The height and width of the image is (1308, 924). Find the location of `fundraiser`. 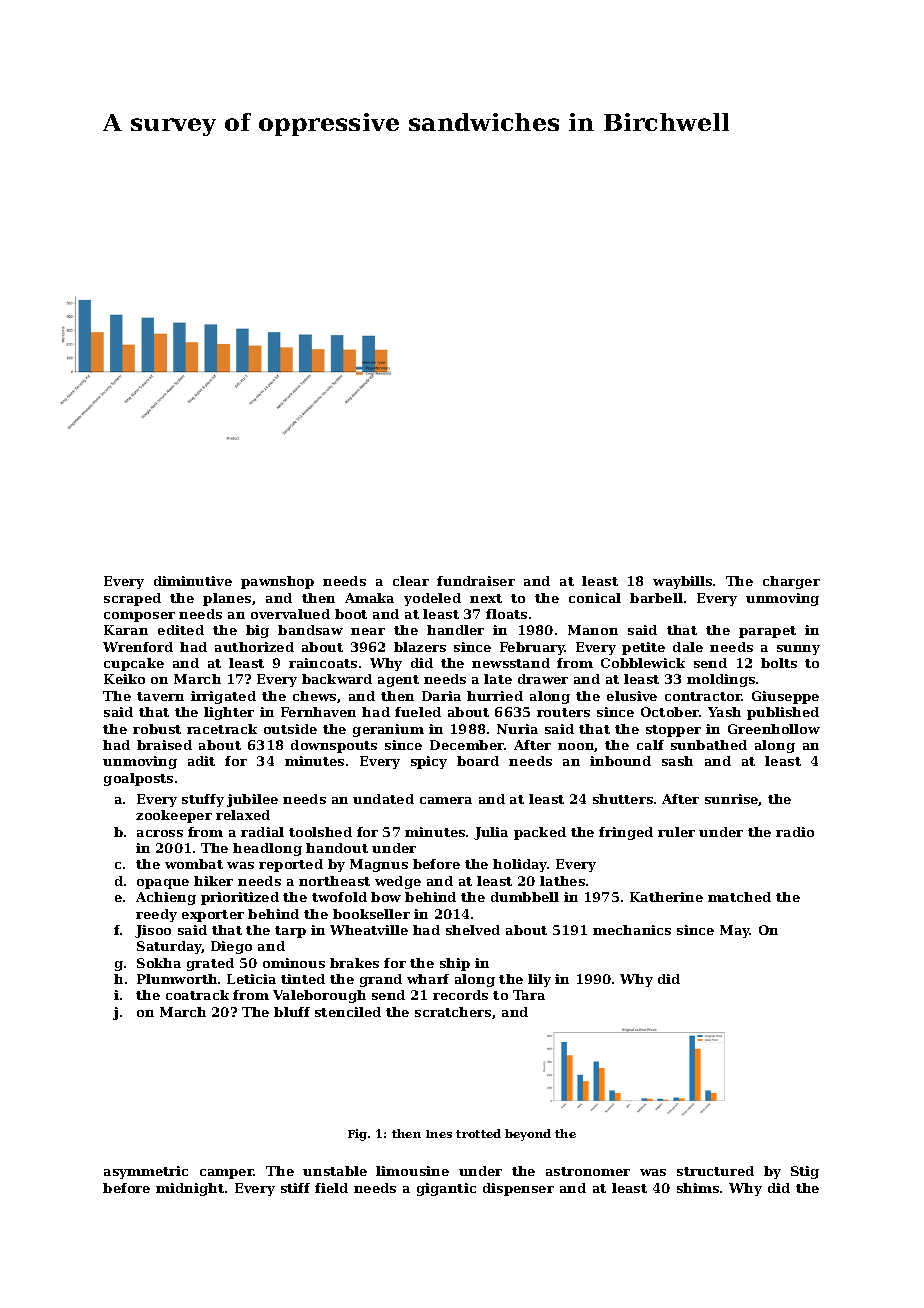

fundraiser is located at coordinates (476, 581).
